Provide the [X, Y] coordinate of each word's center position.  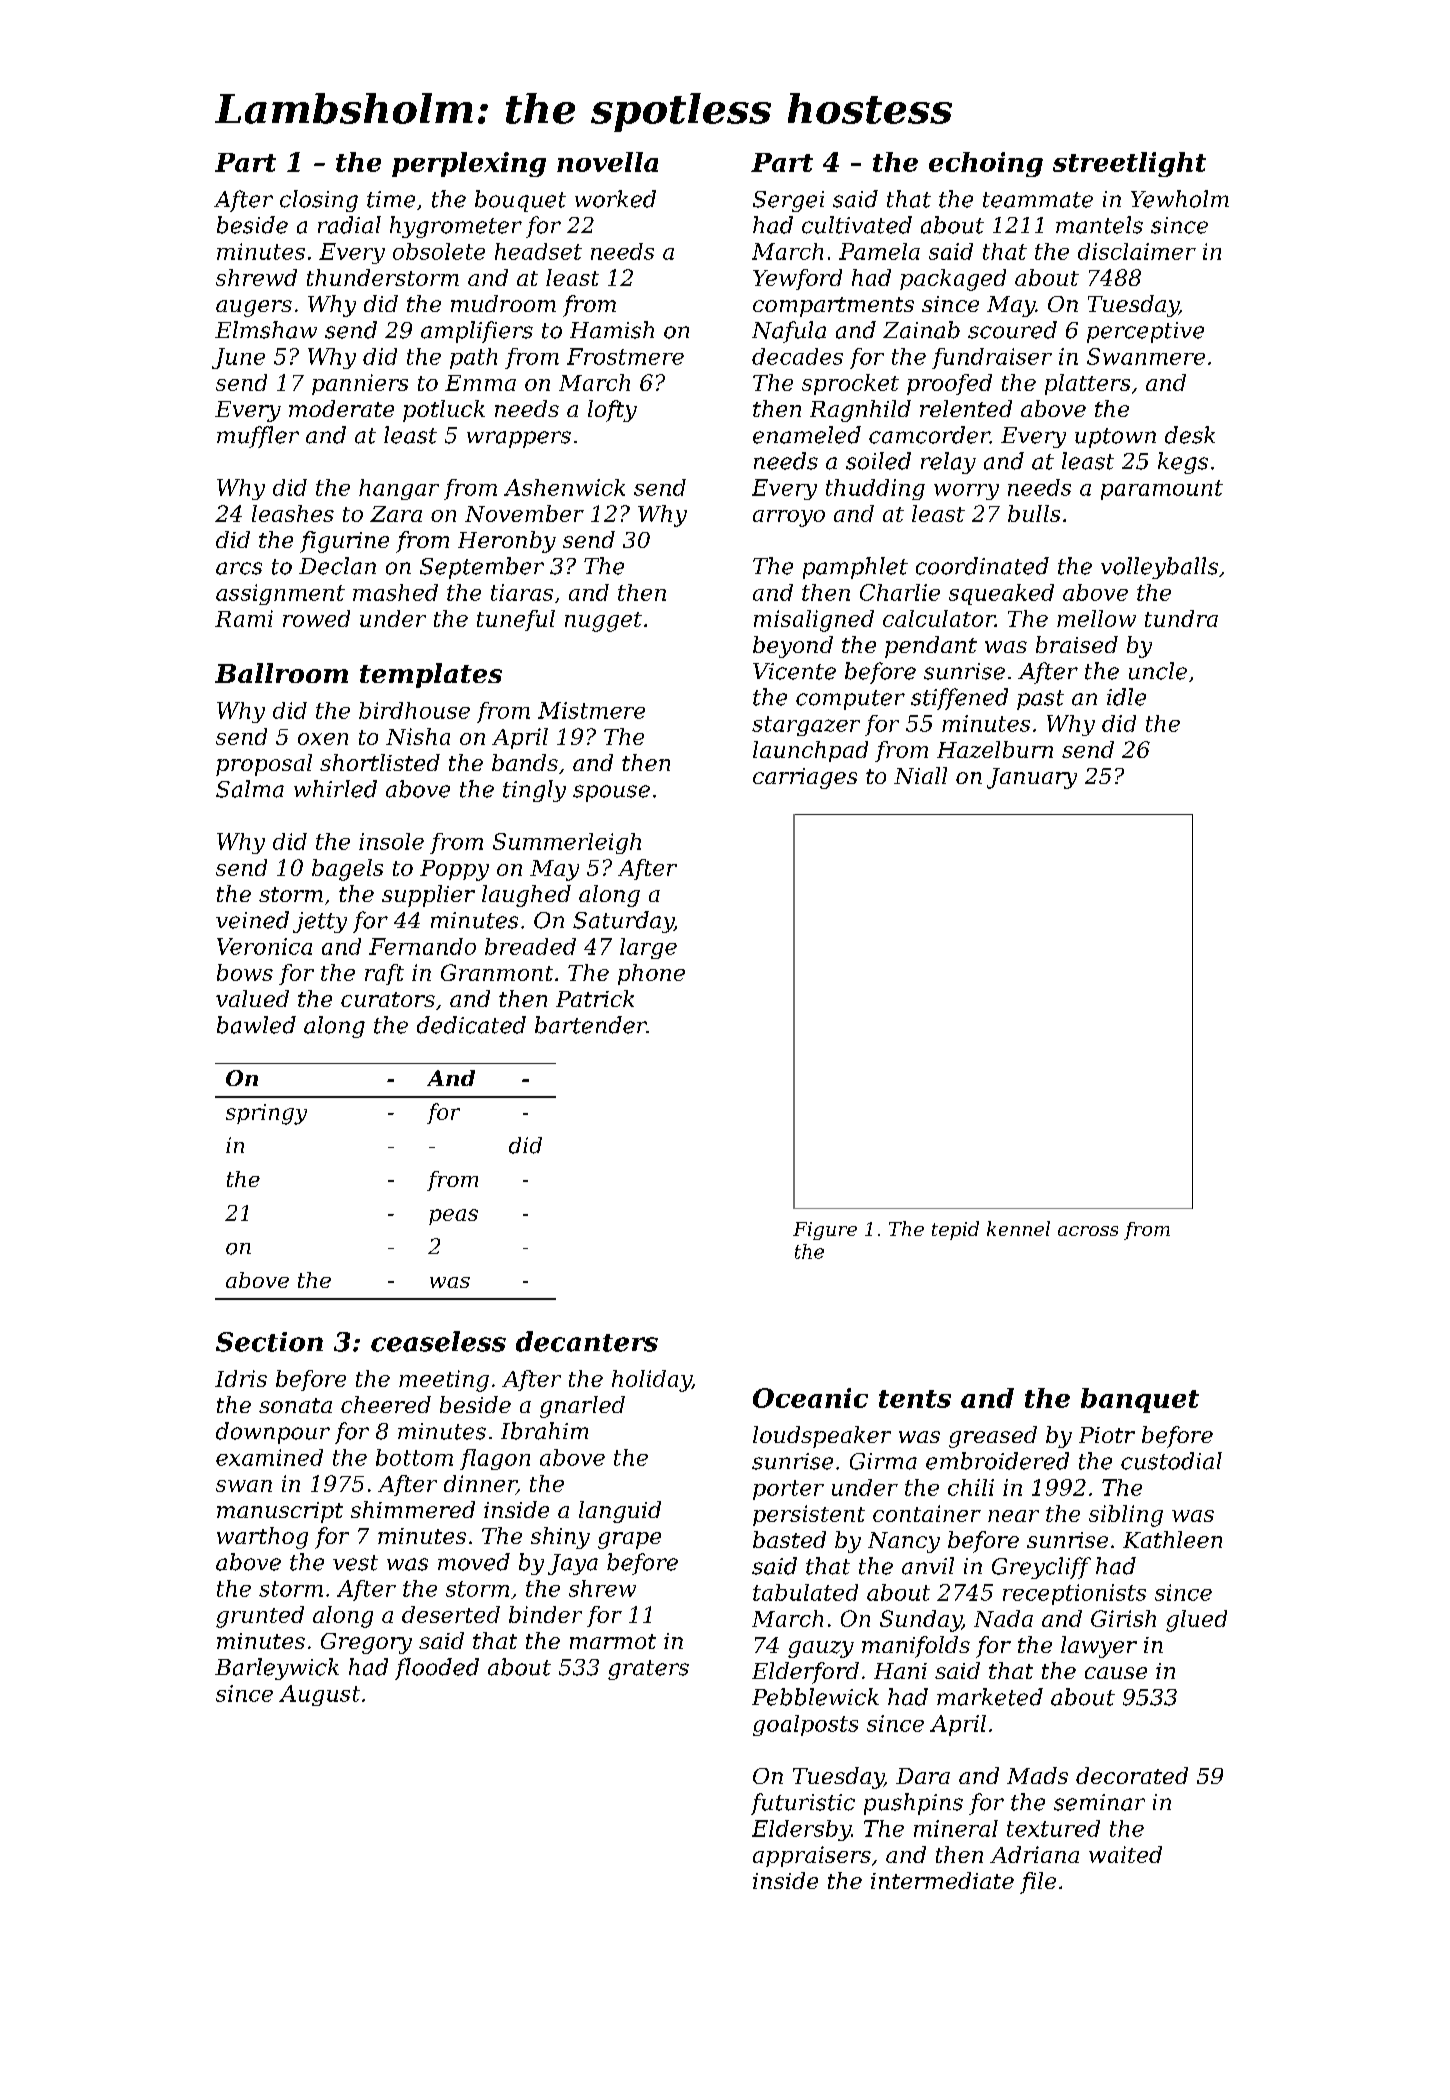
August [319, 1695]
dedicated [471, 1025]
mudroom [503, 303]
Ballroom [281, 673]
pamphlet [855, 568]
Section [269, 1342]
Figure [825, 1231]
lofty [612, 411]
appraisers [812, 1856]
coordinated [982, 566]
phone [651, 974]
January [1032, 778]
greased [993, 1437]
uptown [1115, 438]
